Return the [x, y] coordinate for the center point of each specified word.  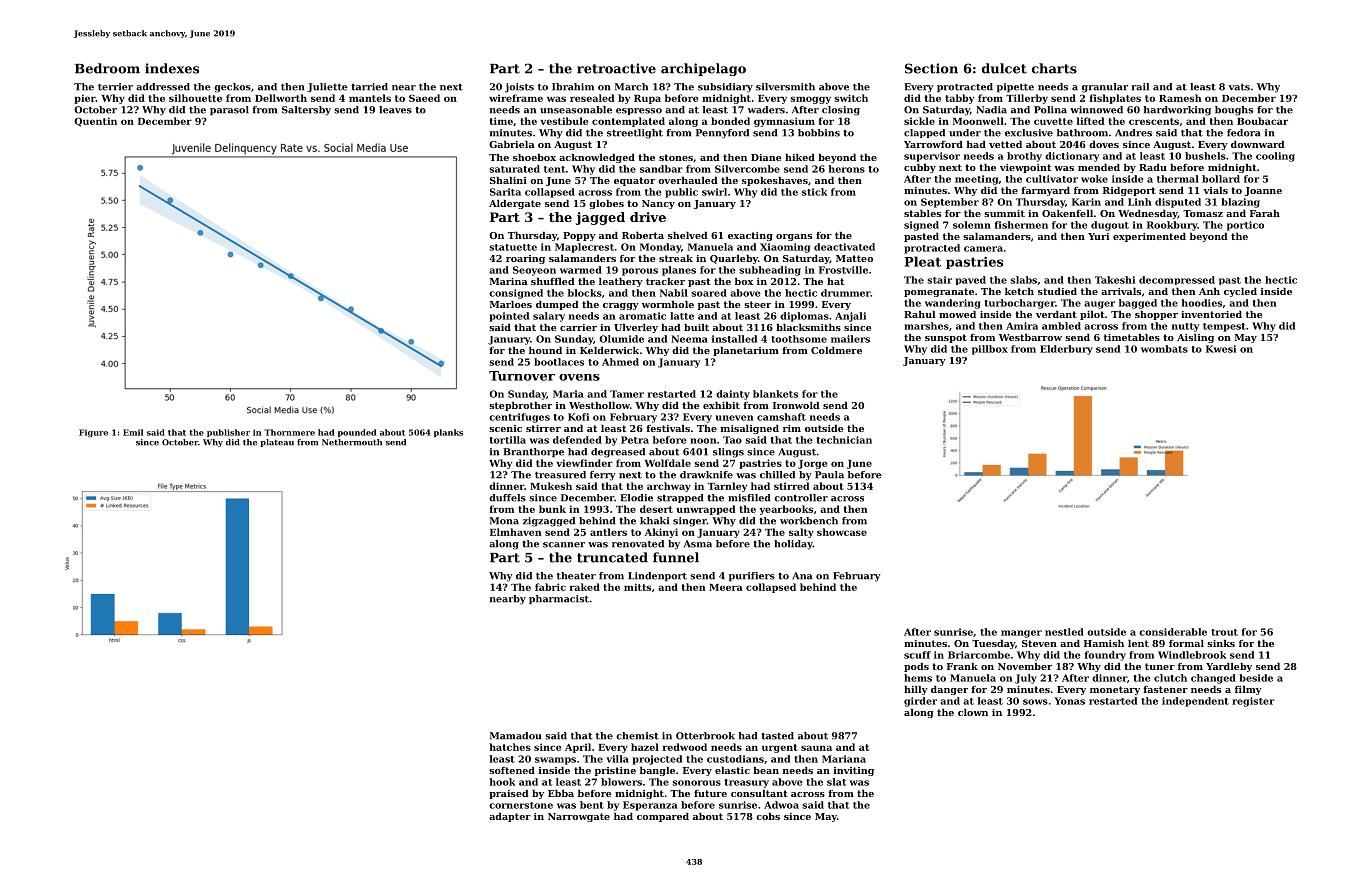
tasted [777, 736]
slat [836, 782]
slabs [1023, 280]
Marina [509, 281]
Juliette [327, 87]
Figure [93, 433]
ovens [579, 377]
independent [1195, 702]
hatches [510, 747]
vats [1239, 87]
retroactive [616, 68]
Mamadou [515, 736]
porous [640, 272]
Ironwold [796, 405]
